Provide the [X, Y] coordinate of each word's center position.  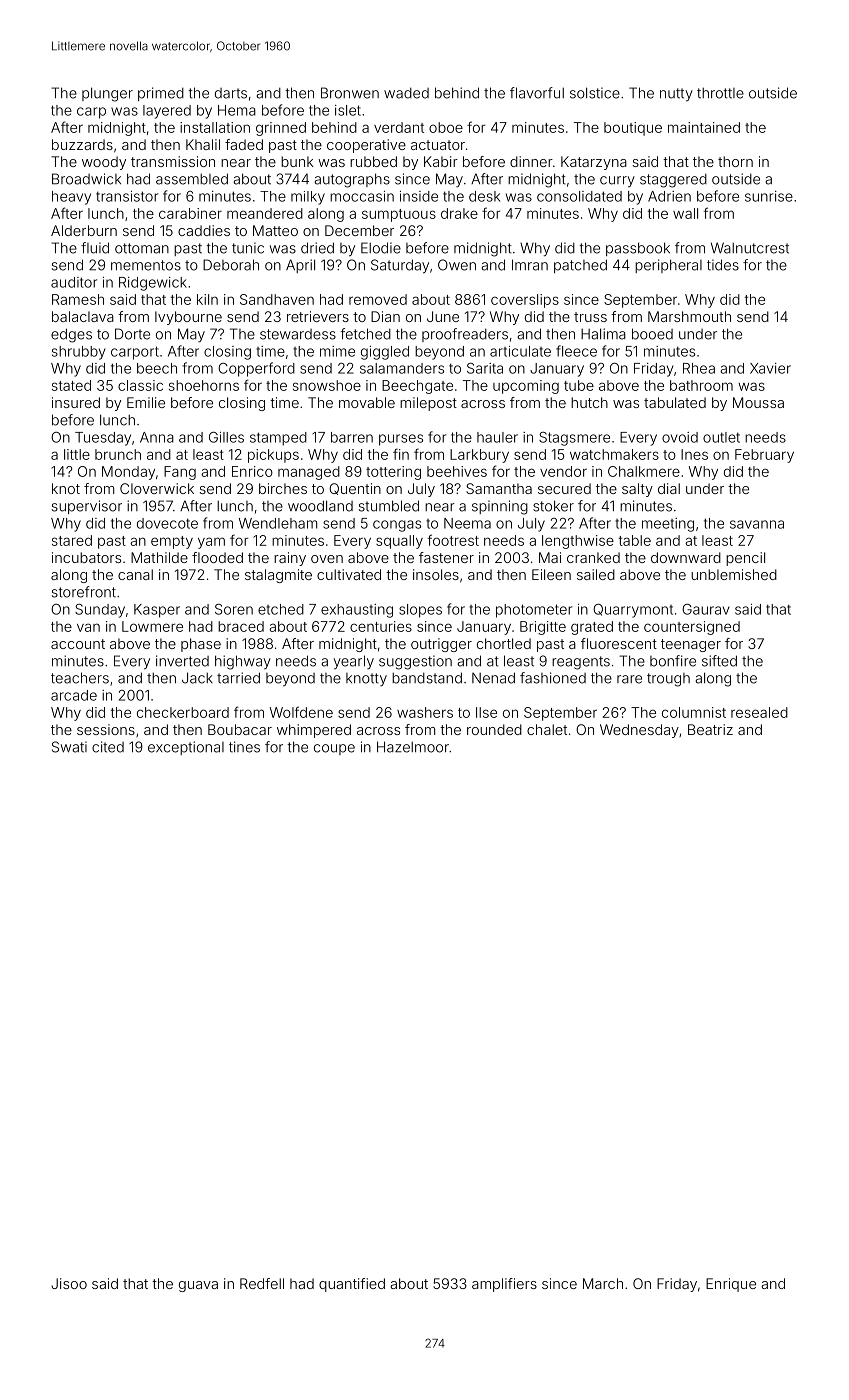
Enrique [731, 1285]
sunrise [769, 196]
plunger [107, 94]
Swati [69, 747]
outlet [721, 437]
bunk [297, 161]
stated [71, 385]
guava [198, 1286]
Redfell [262, 1283]
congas [397, 526]
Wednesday [639, 731]
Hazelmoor [413, 747]
